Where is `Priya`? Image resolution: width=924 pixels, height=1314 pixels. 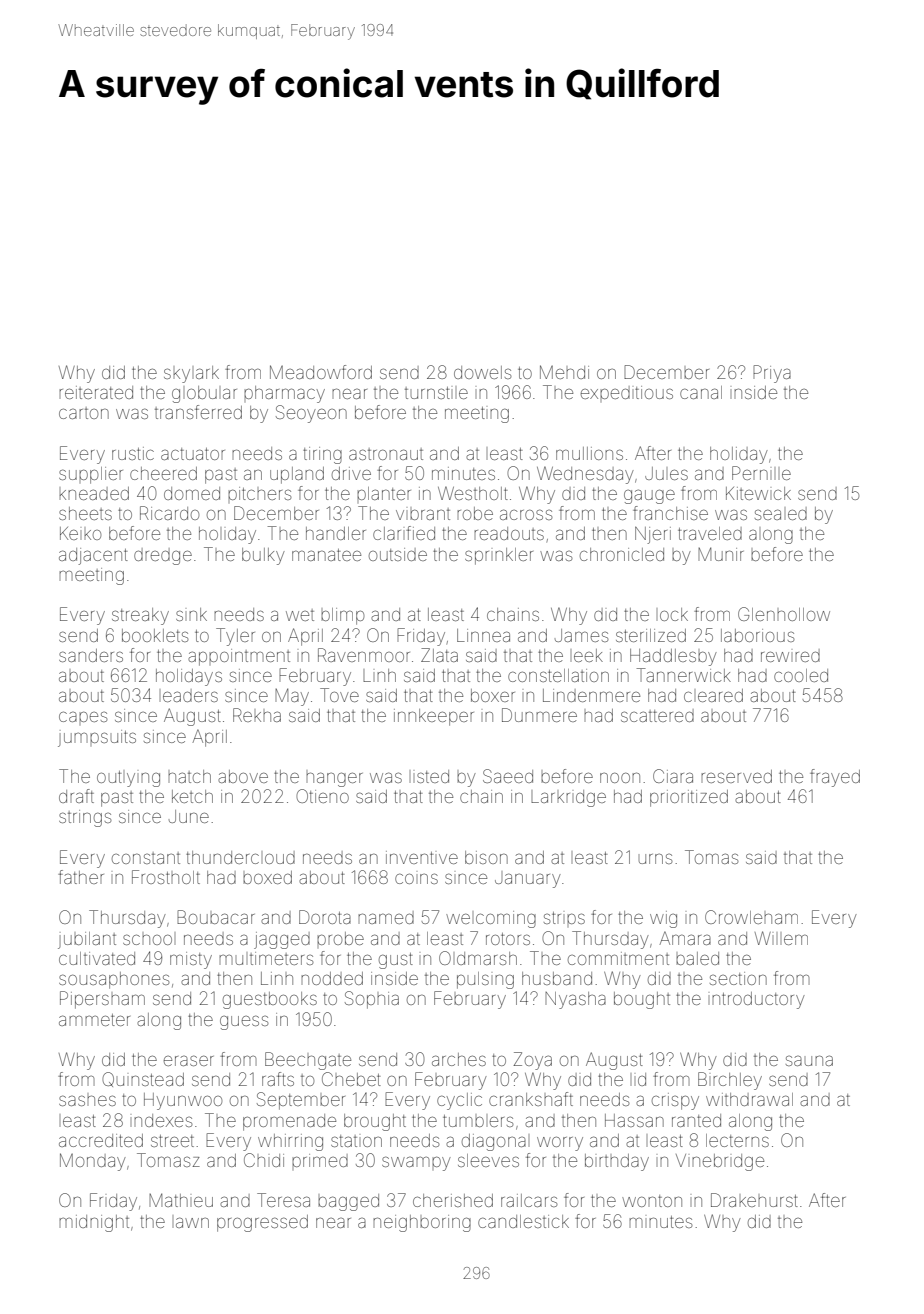 Priya is located at coordinates (772, 374).
